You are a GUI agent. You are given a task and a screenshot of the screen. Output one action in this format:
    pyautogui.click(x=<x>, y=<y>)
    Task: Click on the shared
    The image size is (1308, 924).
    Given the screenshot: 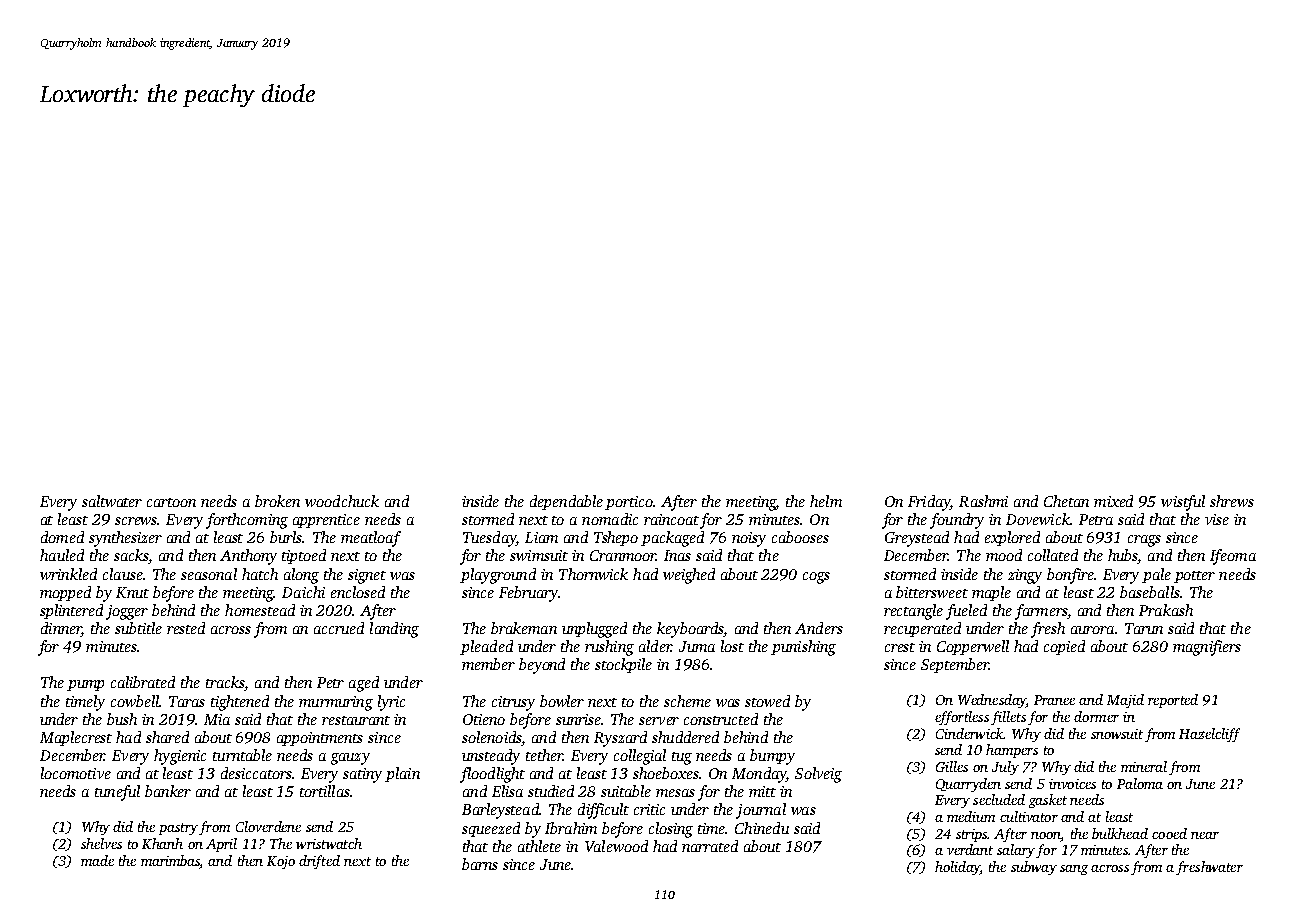 What is the action you would take?
    pyautogui.click(x=167, y=737)
